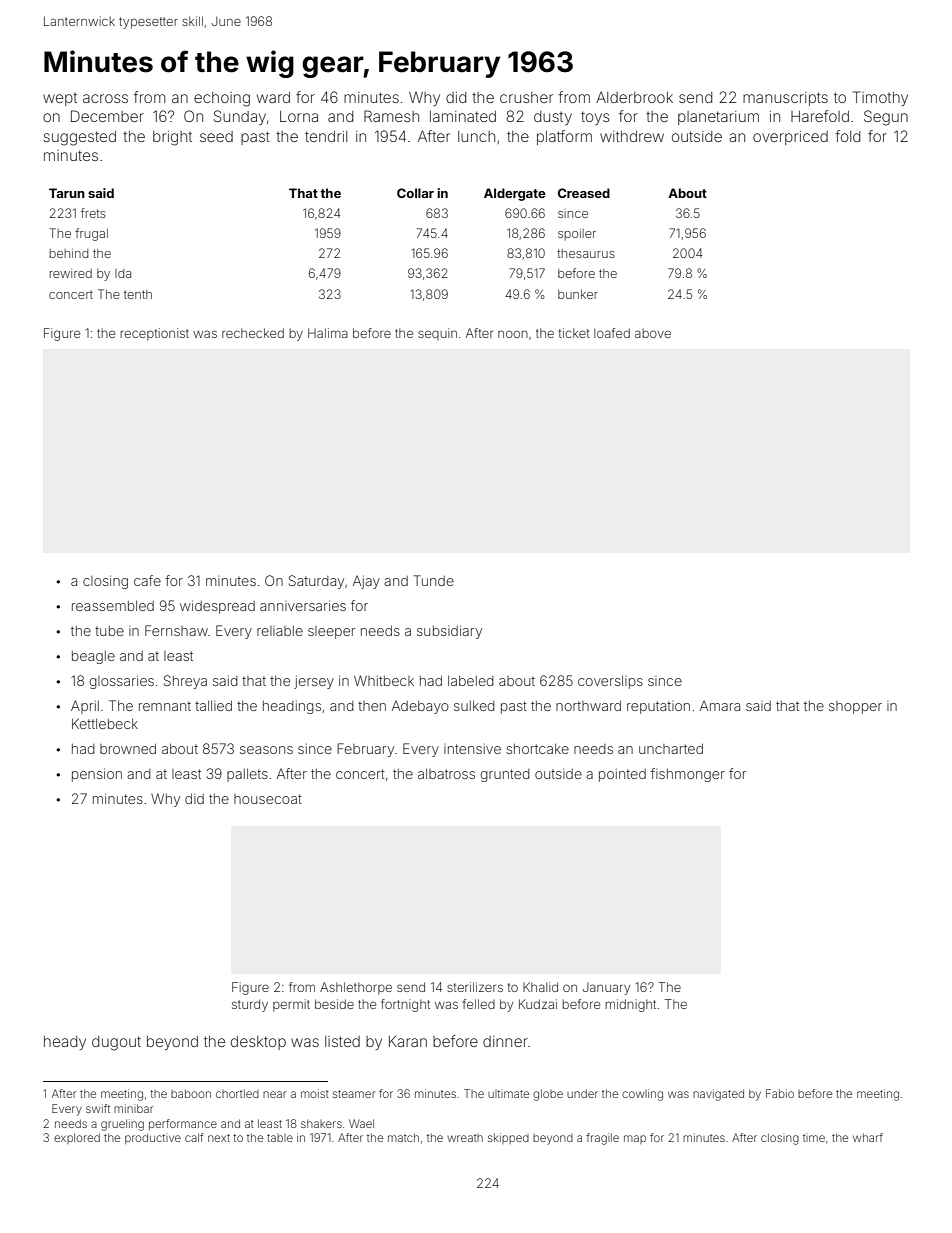  I want to click on wreath, so click(465, 1138).
